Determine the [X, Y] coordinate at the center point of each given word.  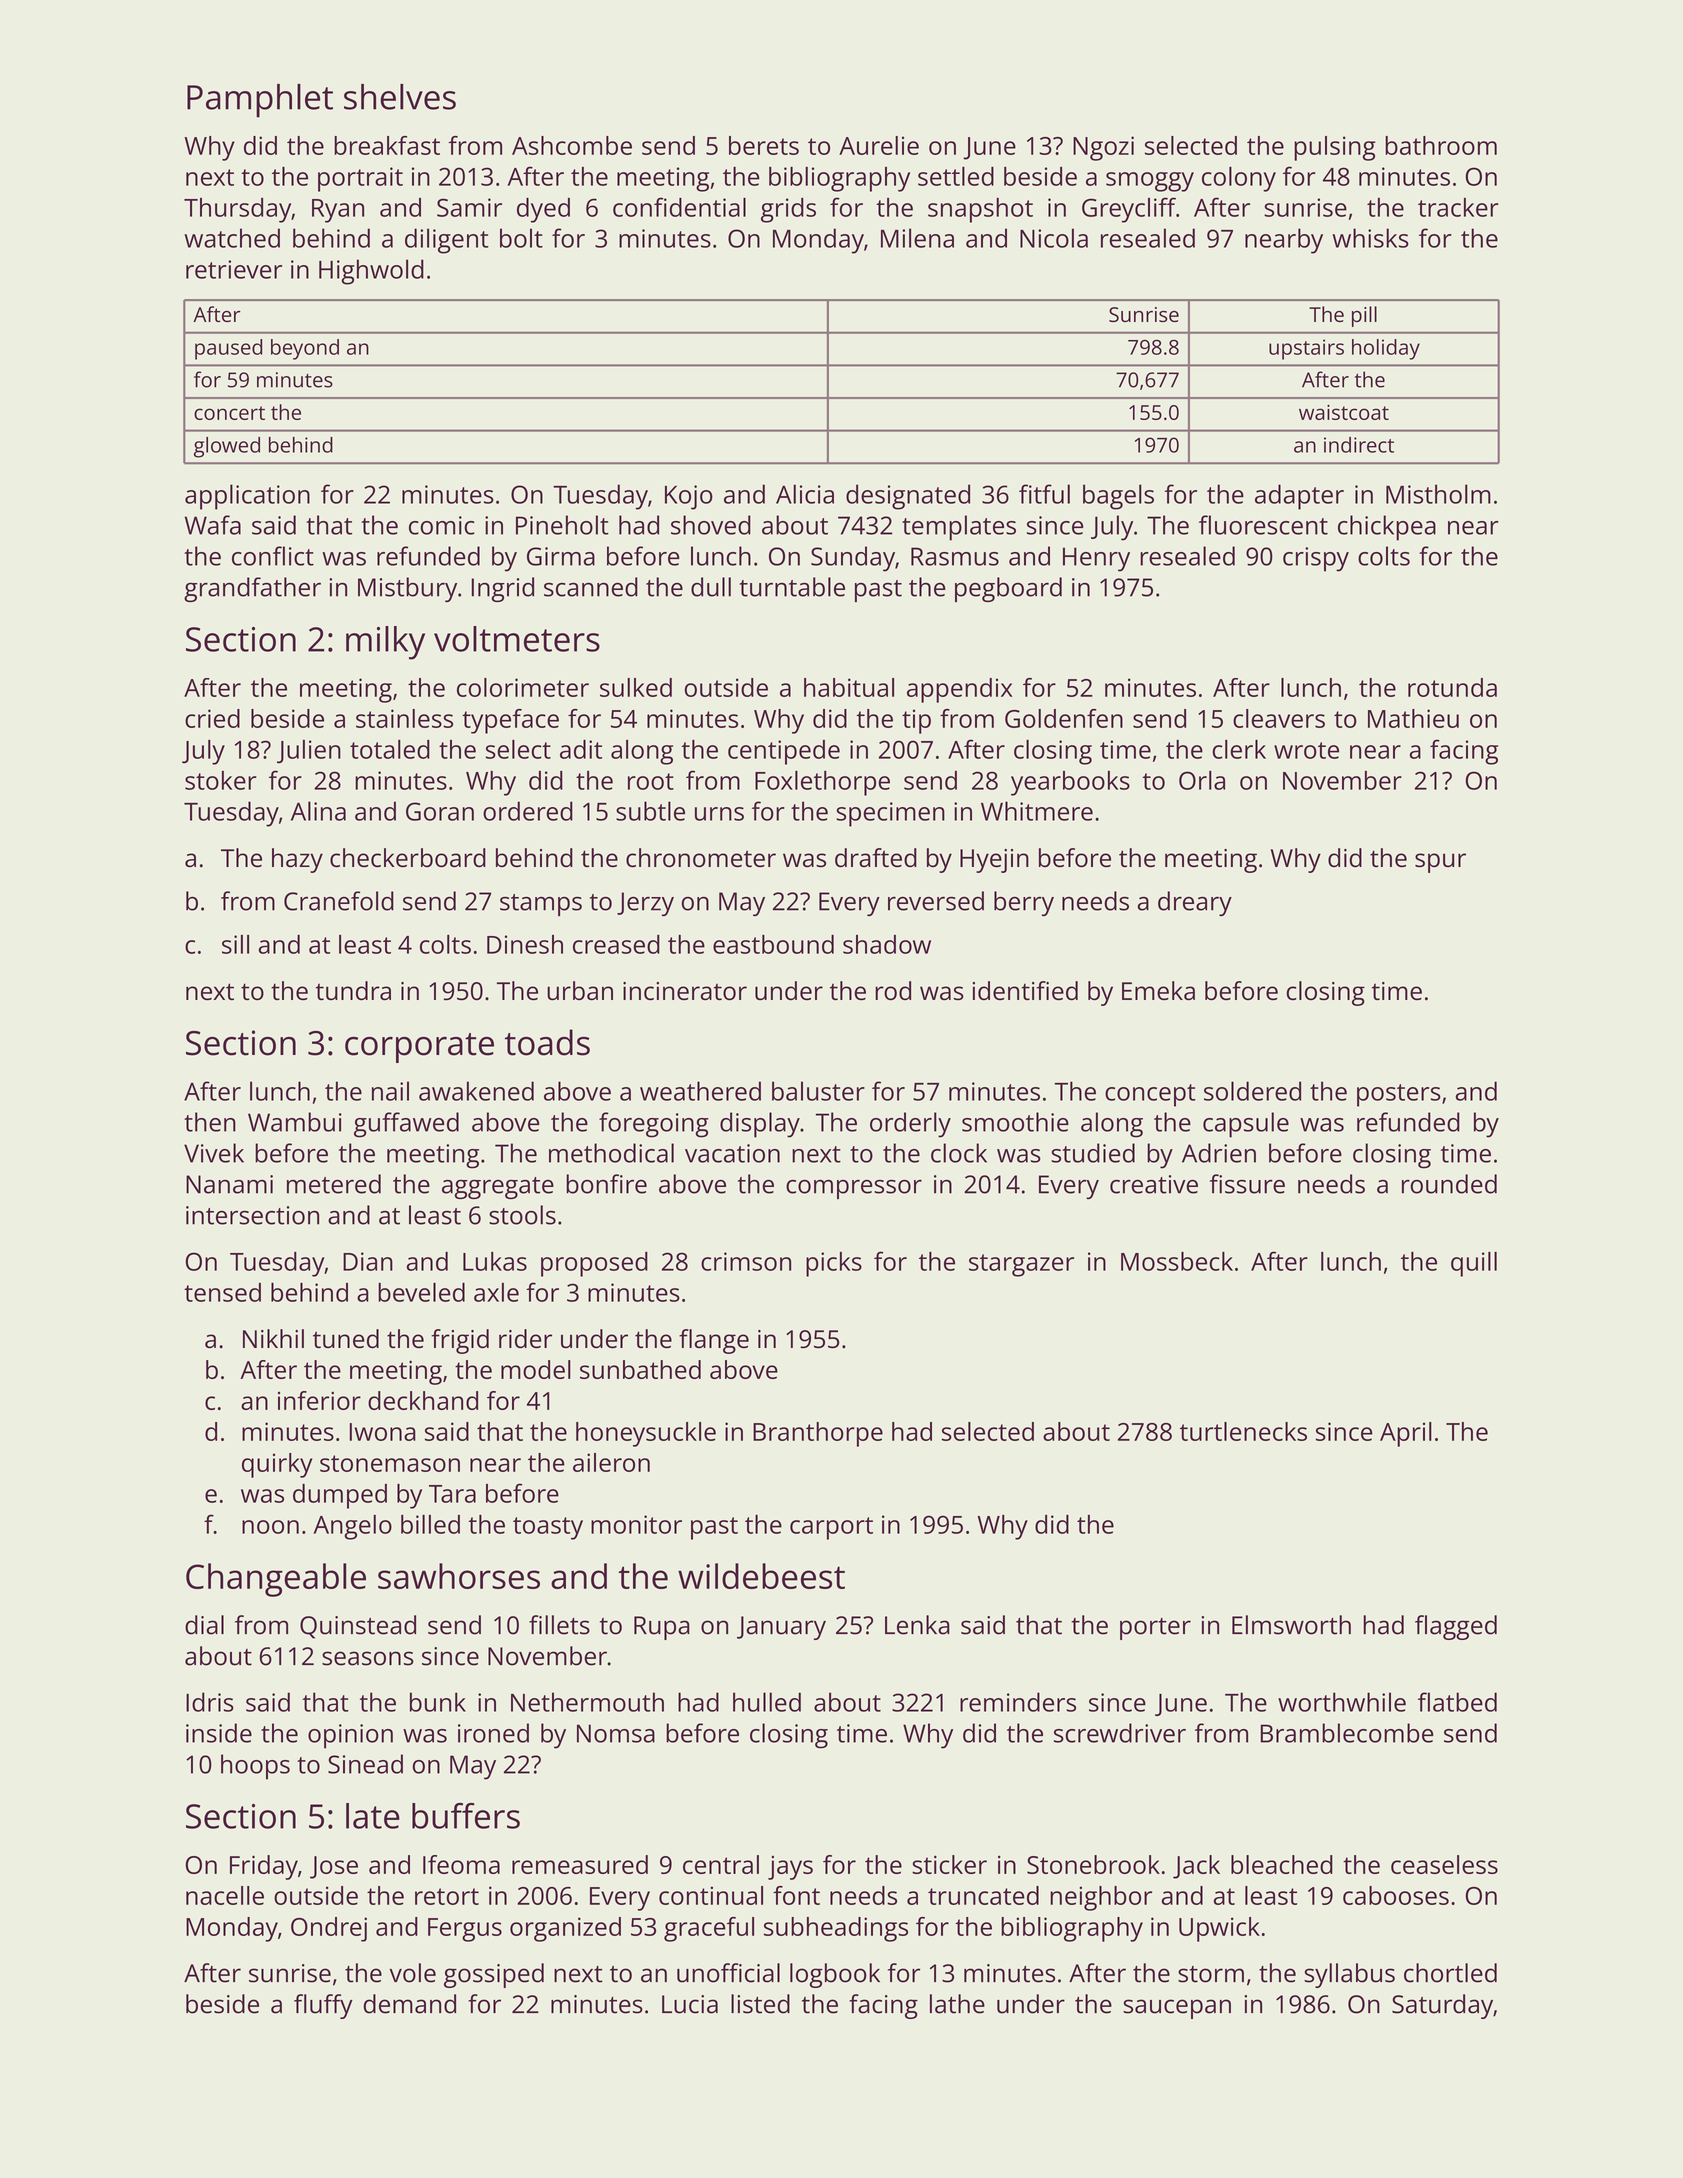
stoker [220, 780]
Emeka [1158, 991]
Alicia [805, 494]
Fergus [465, 1930]
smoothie [1015, 1122]
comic [441, 525]
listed [760, 2004]
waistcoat [1344, 412]
